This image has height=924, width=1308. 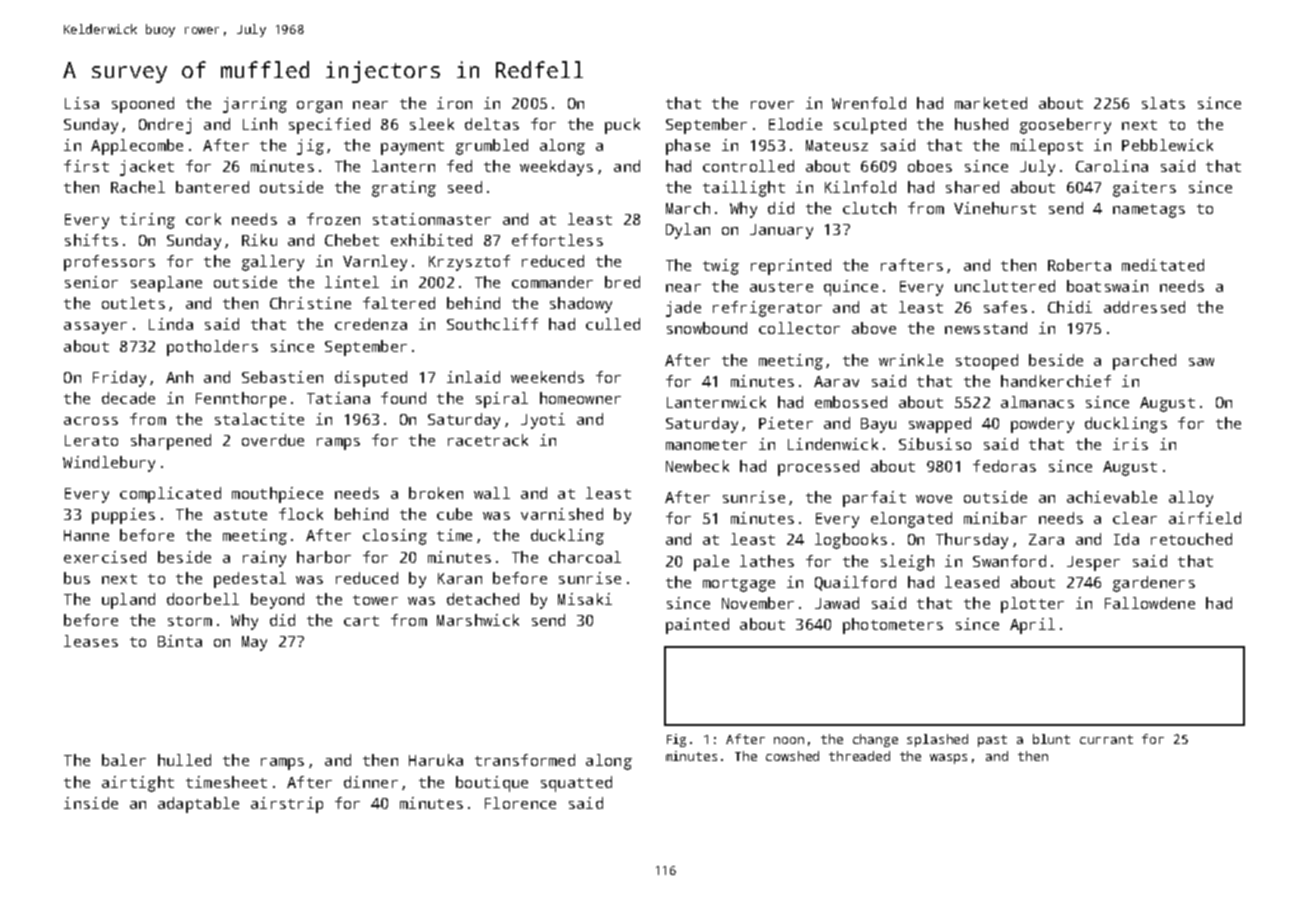 What do you see at coordinates (143, 105) in the image?
I see `spooned` at bounding box center [143, 105].
